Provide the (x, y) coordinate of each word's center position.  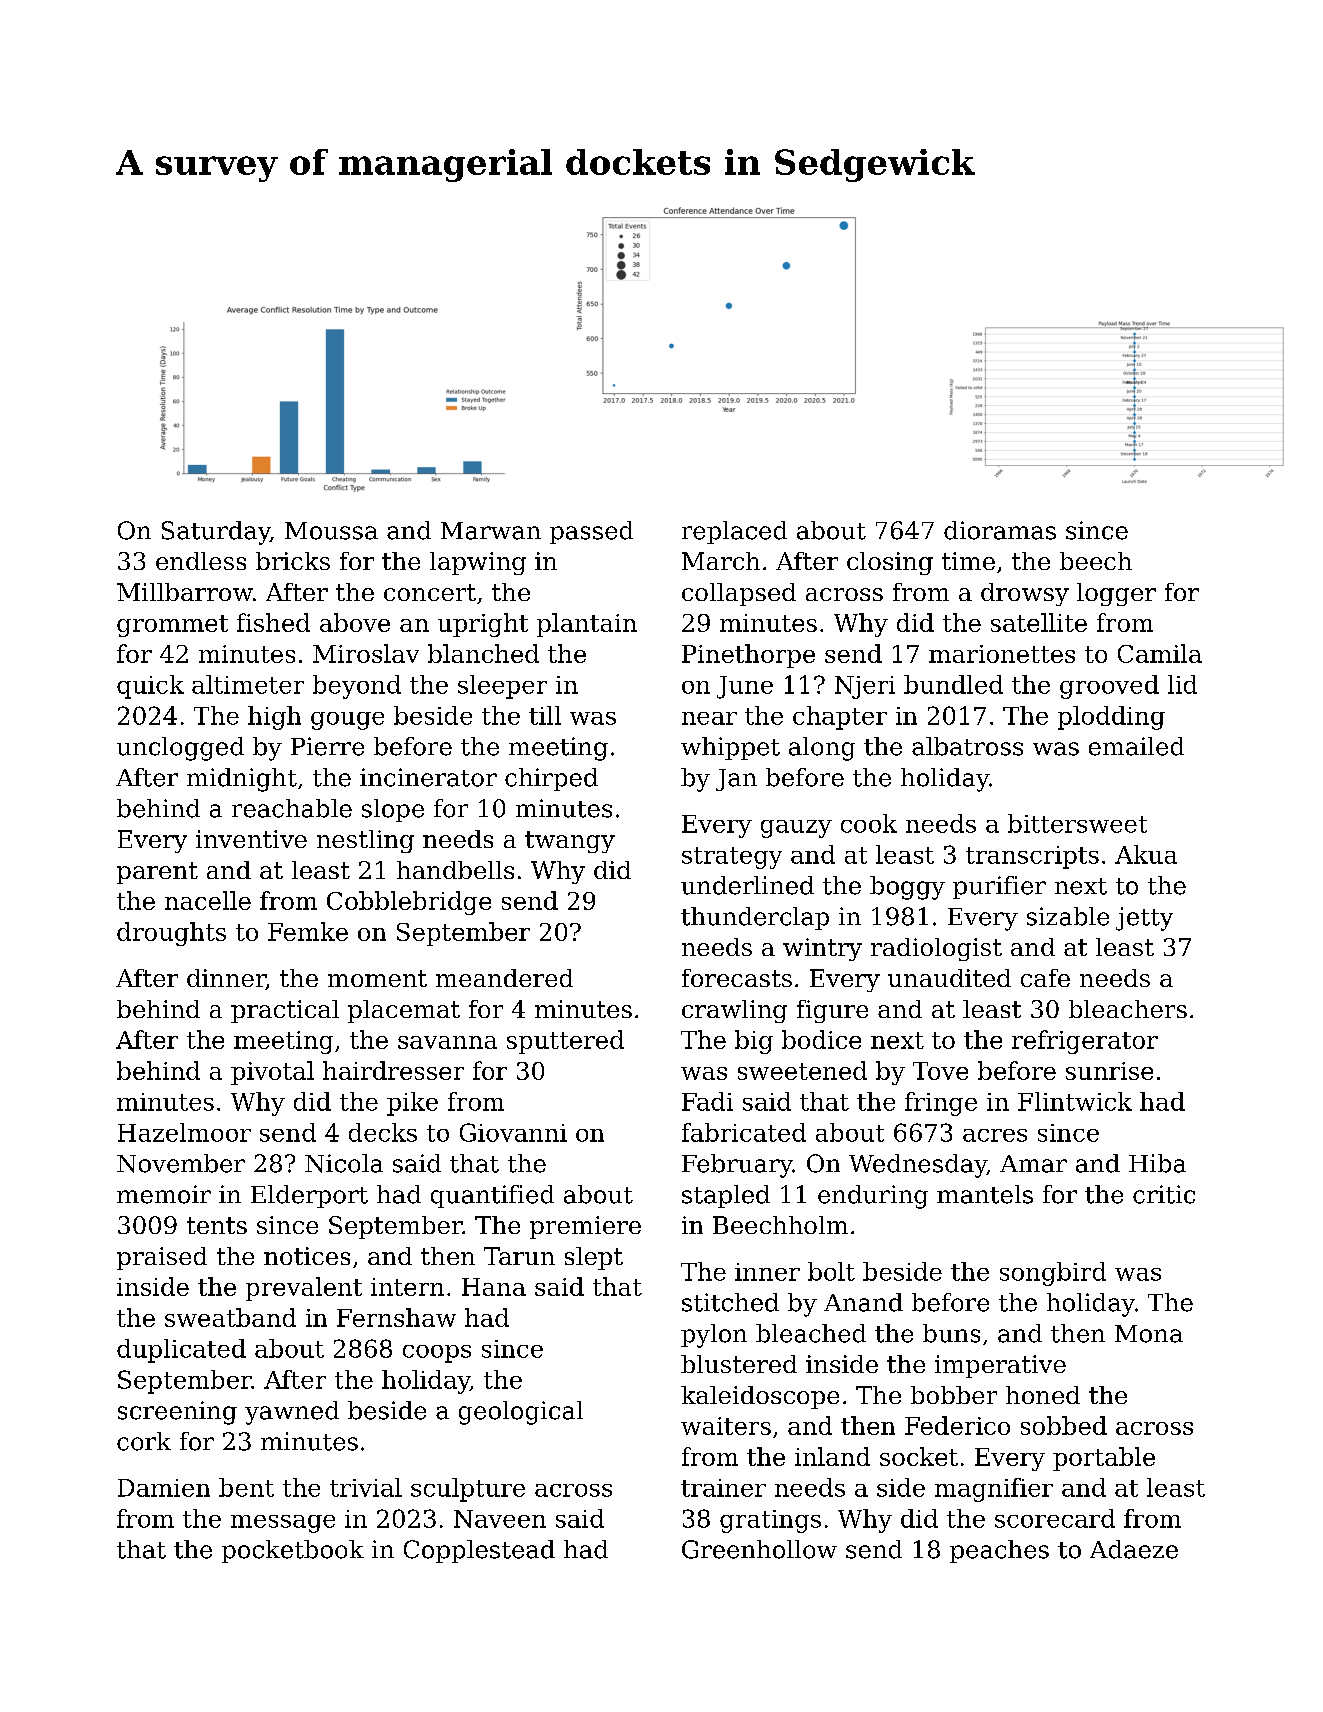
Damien (164, 1488)
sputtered (565, 1042)
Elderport (309, 1196)
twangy (570, 842)
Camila (1160, 653)
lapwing (478, 563)
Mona (1149, 1334)
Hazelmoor (184, 1132)
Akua (1146, 854)
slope (393, 810)
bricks (293, 561)
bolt (831, 1271)
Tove (940, 1071)
